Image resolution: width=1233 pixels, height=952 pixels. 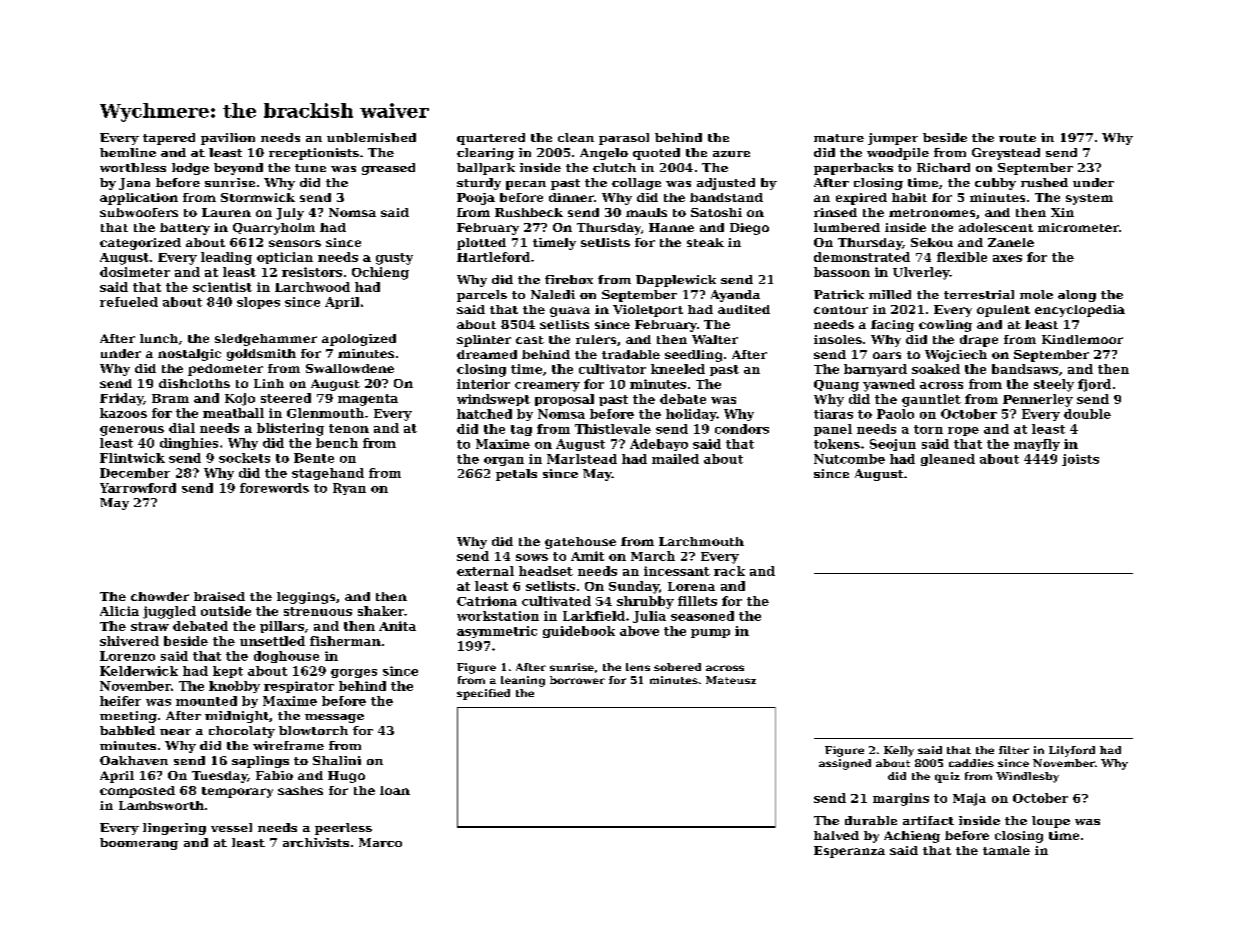 What do you see at coordinates (862, 257) in the document?
I see `demonstrated` at bounding box center [862, 257].
